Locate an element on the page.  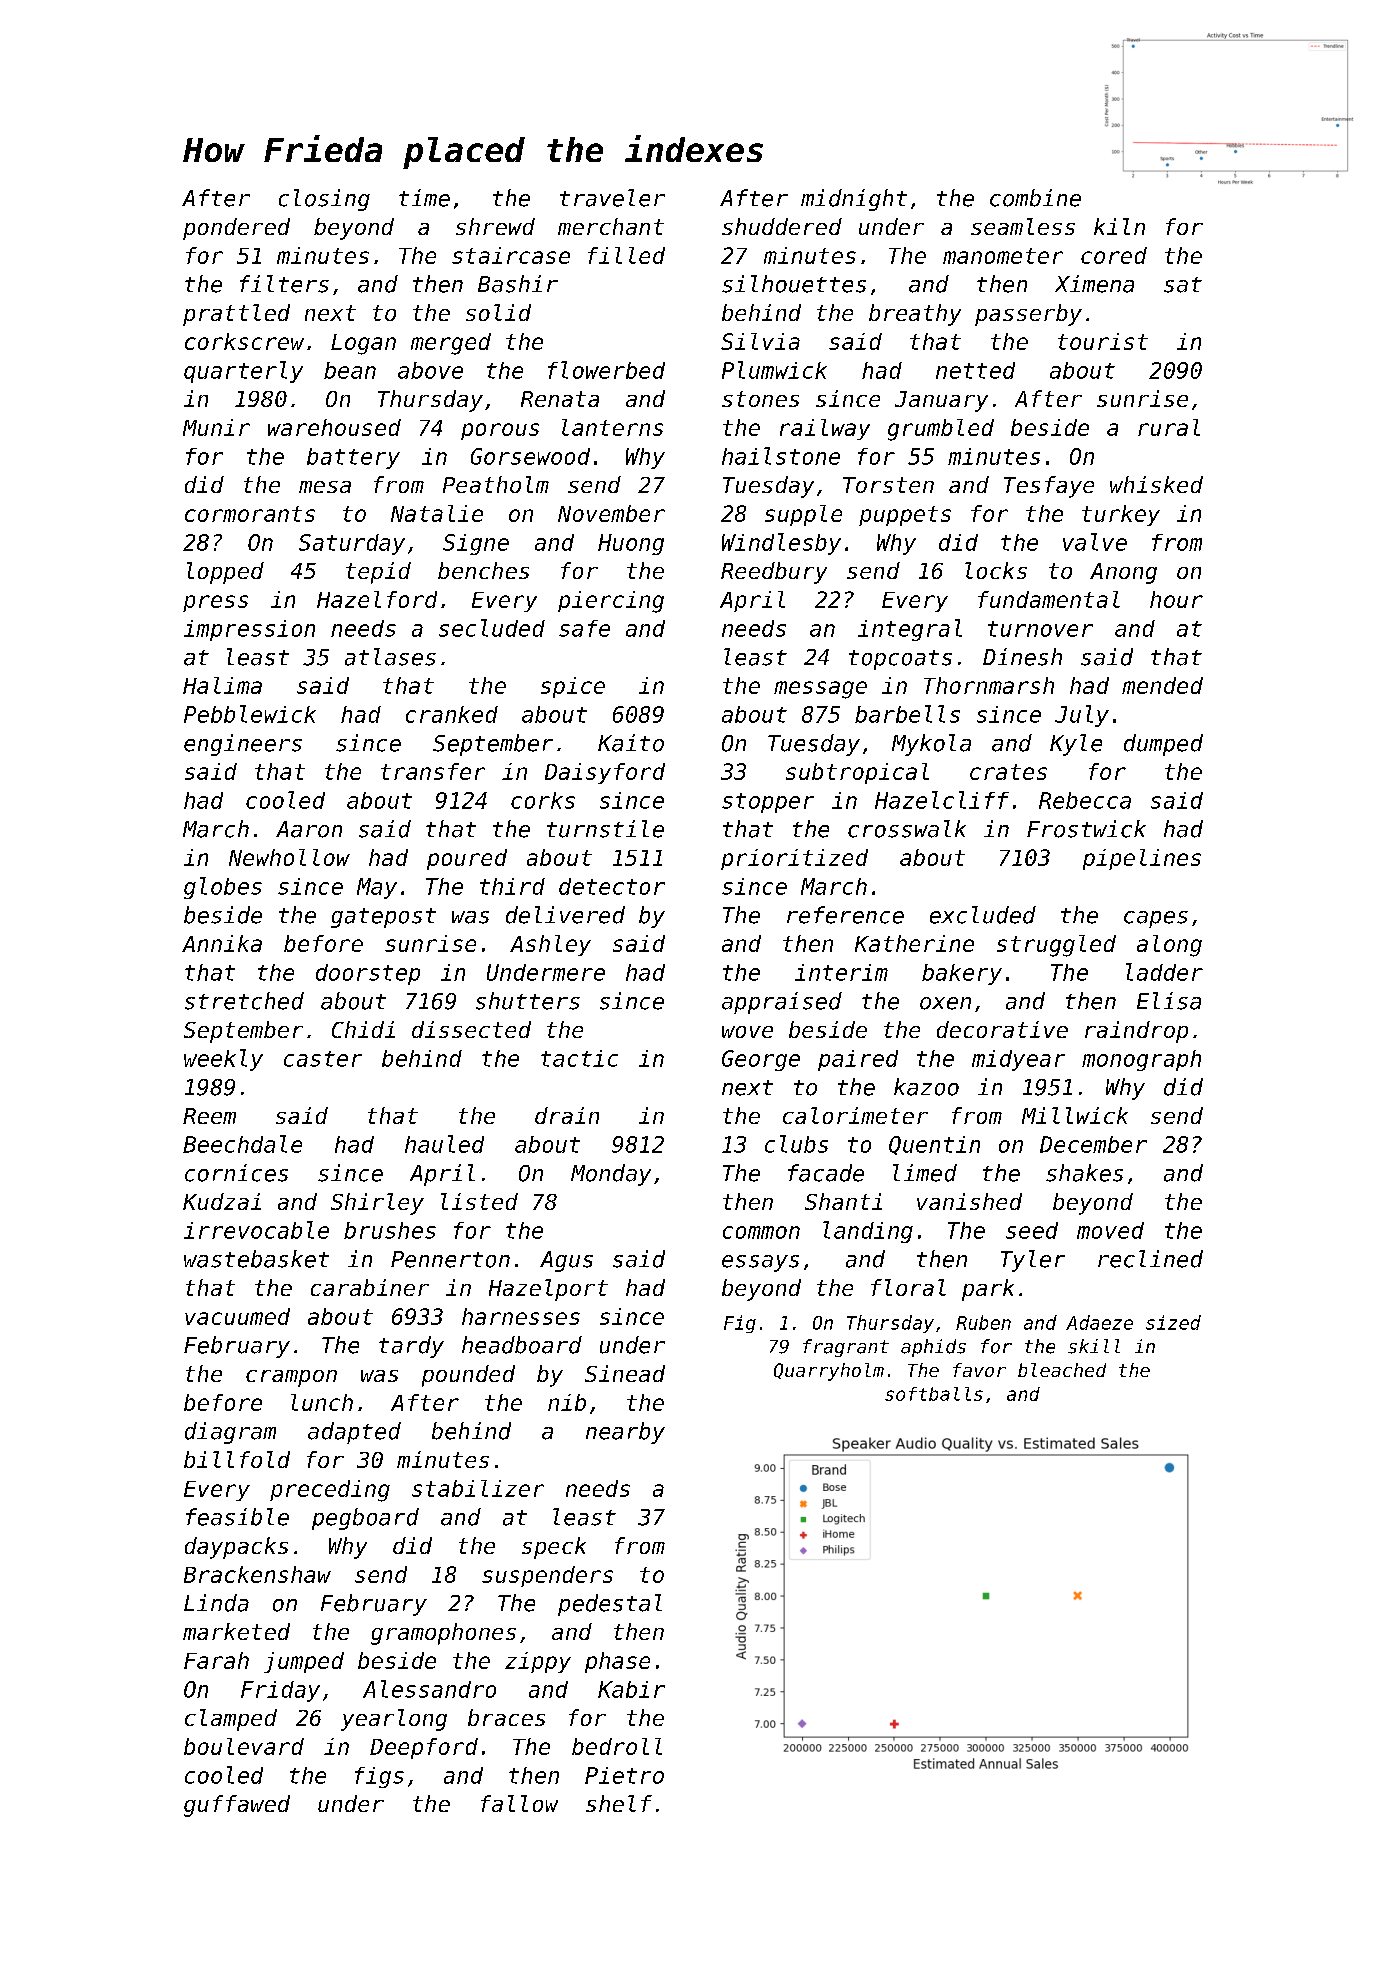
hauled is located at coordinates (444, 1144).
